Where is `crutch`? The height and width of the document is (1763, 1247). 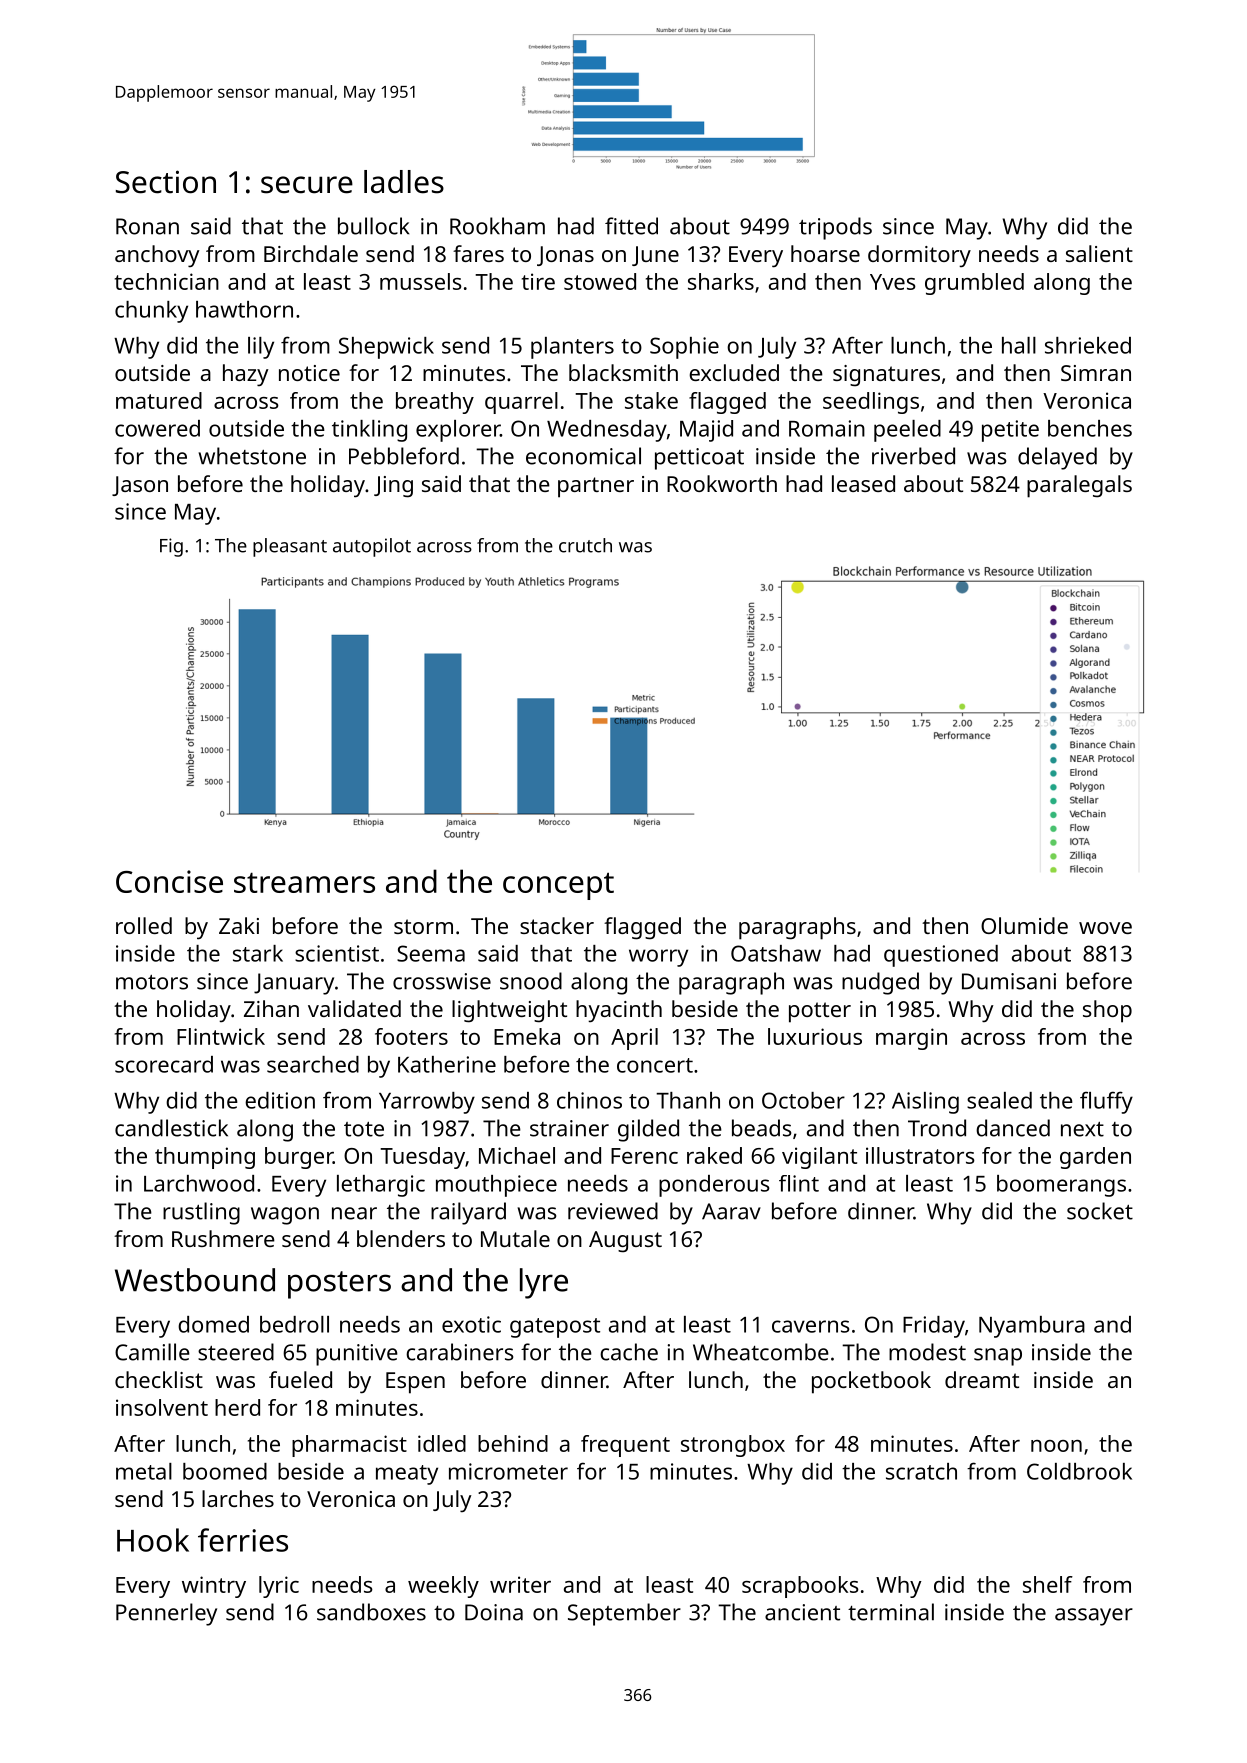 crutch is located at coordinates (585, 545).
